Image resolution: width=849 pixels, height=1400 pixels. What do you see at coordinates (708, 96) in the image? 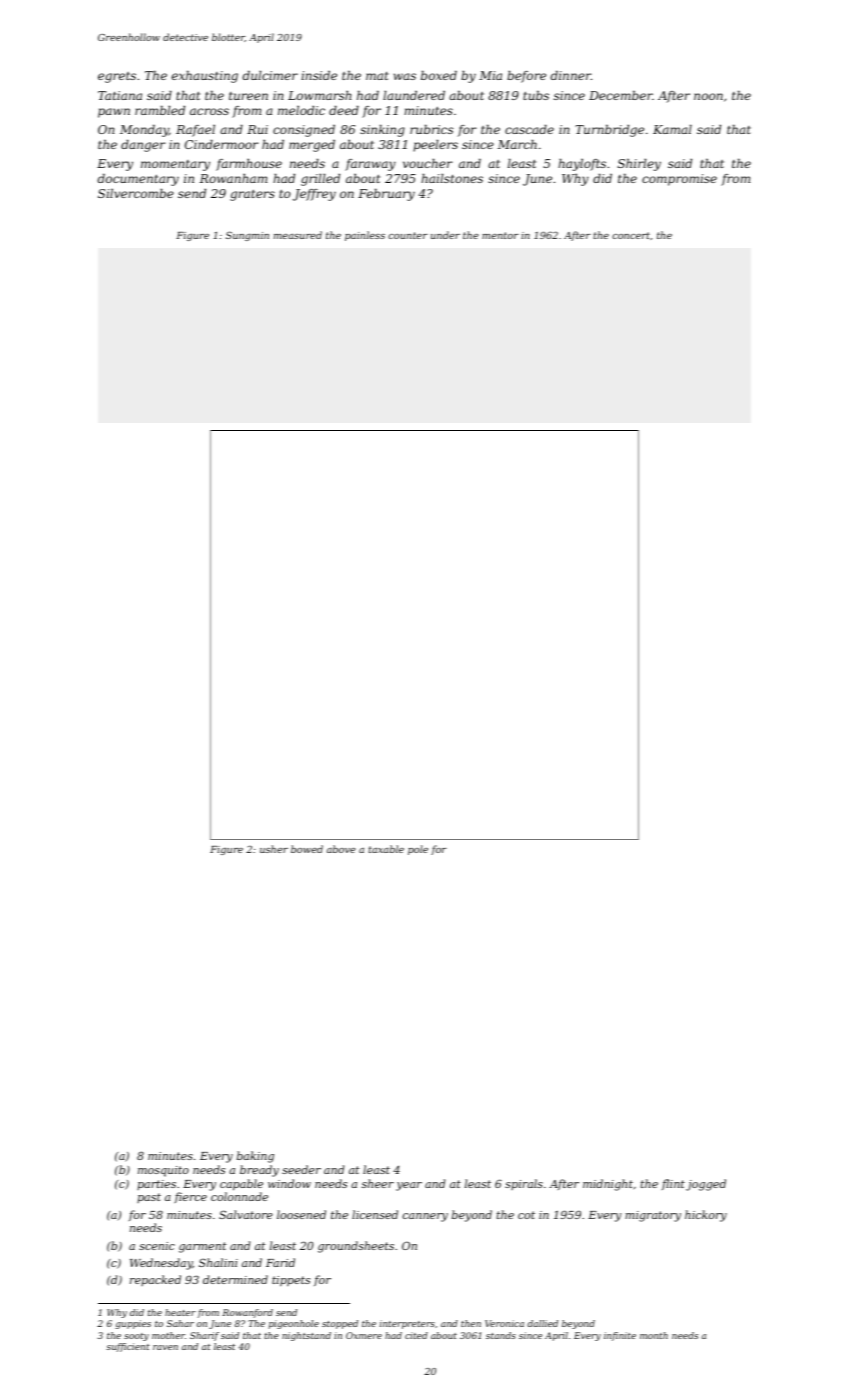
I see `noon` at bounding box center [708, 96].
